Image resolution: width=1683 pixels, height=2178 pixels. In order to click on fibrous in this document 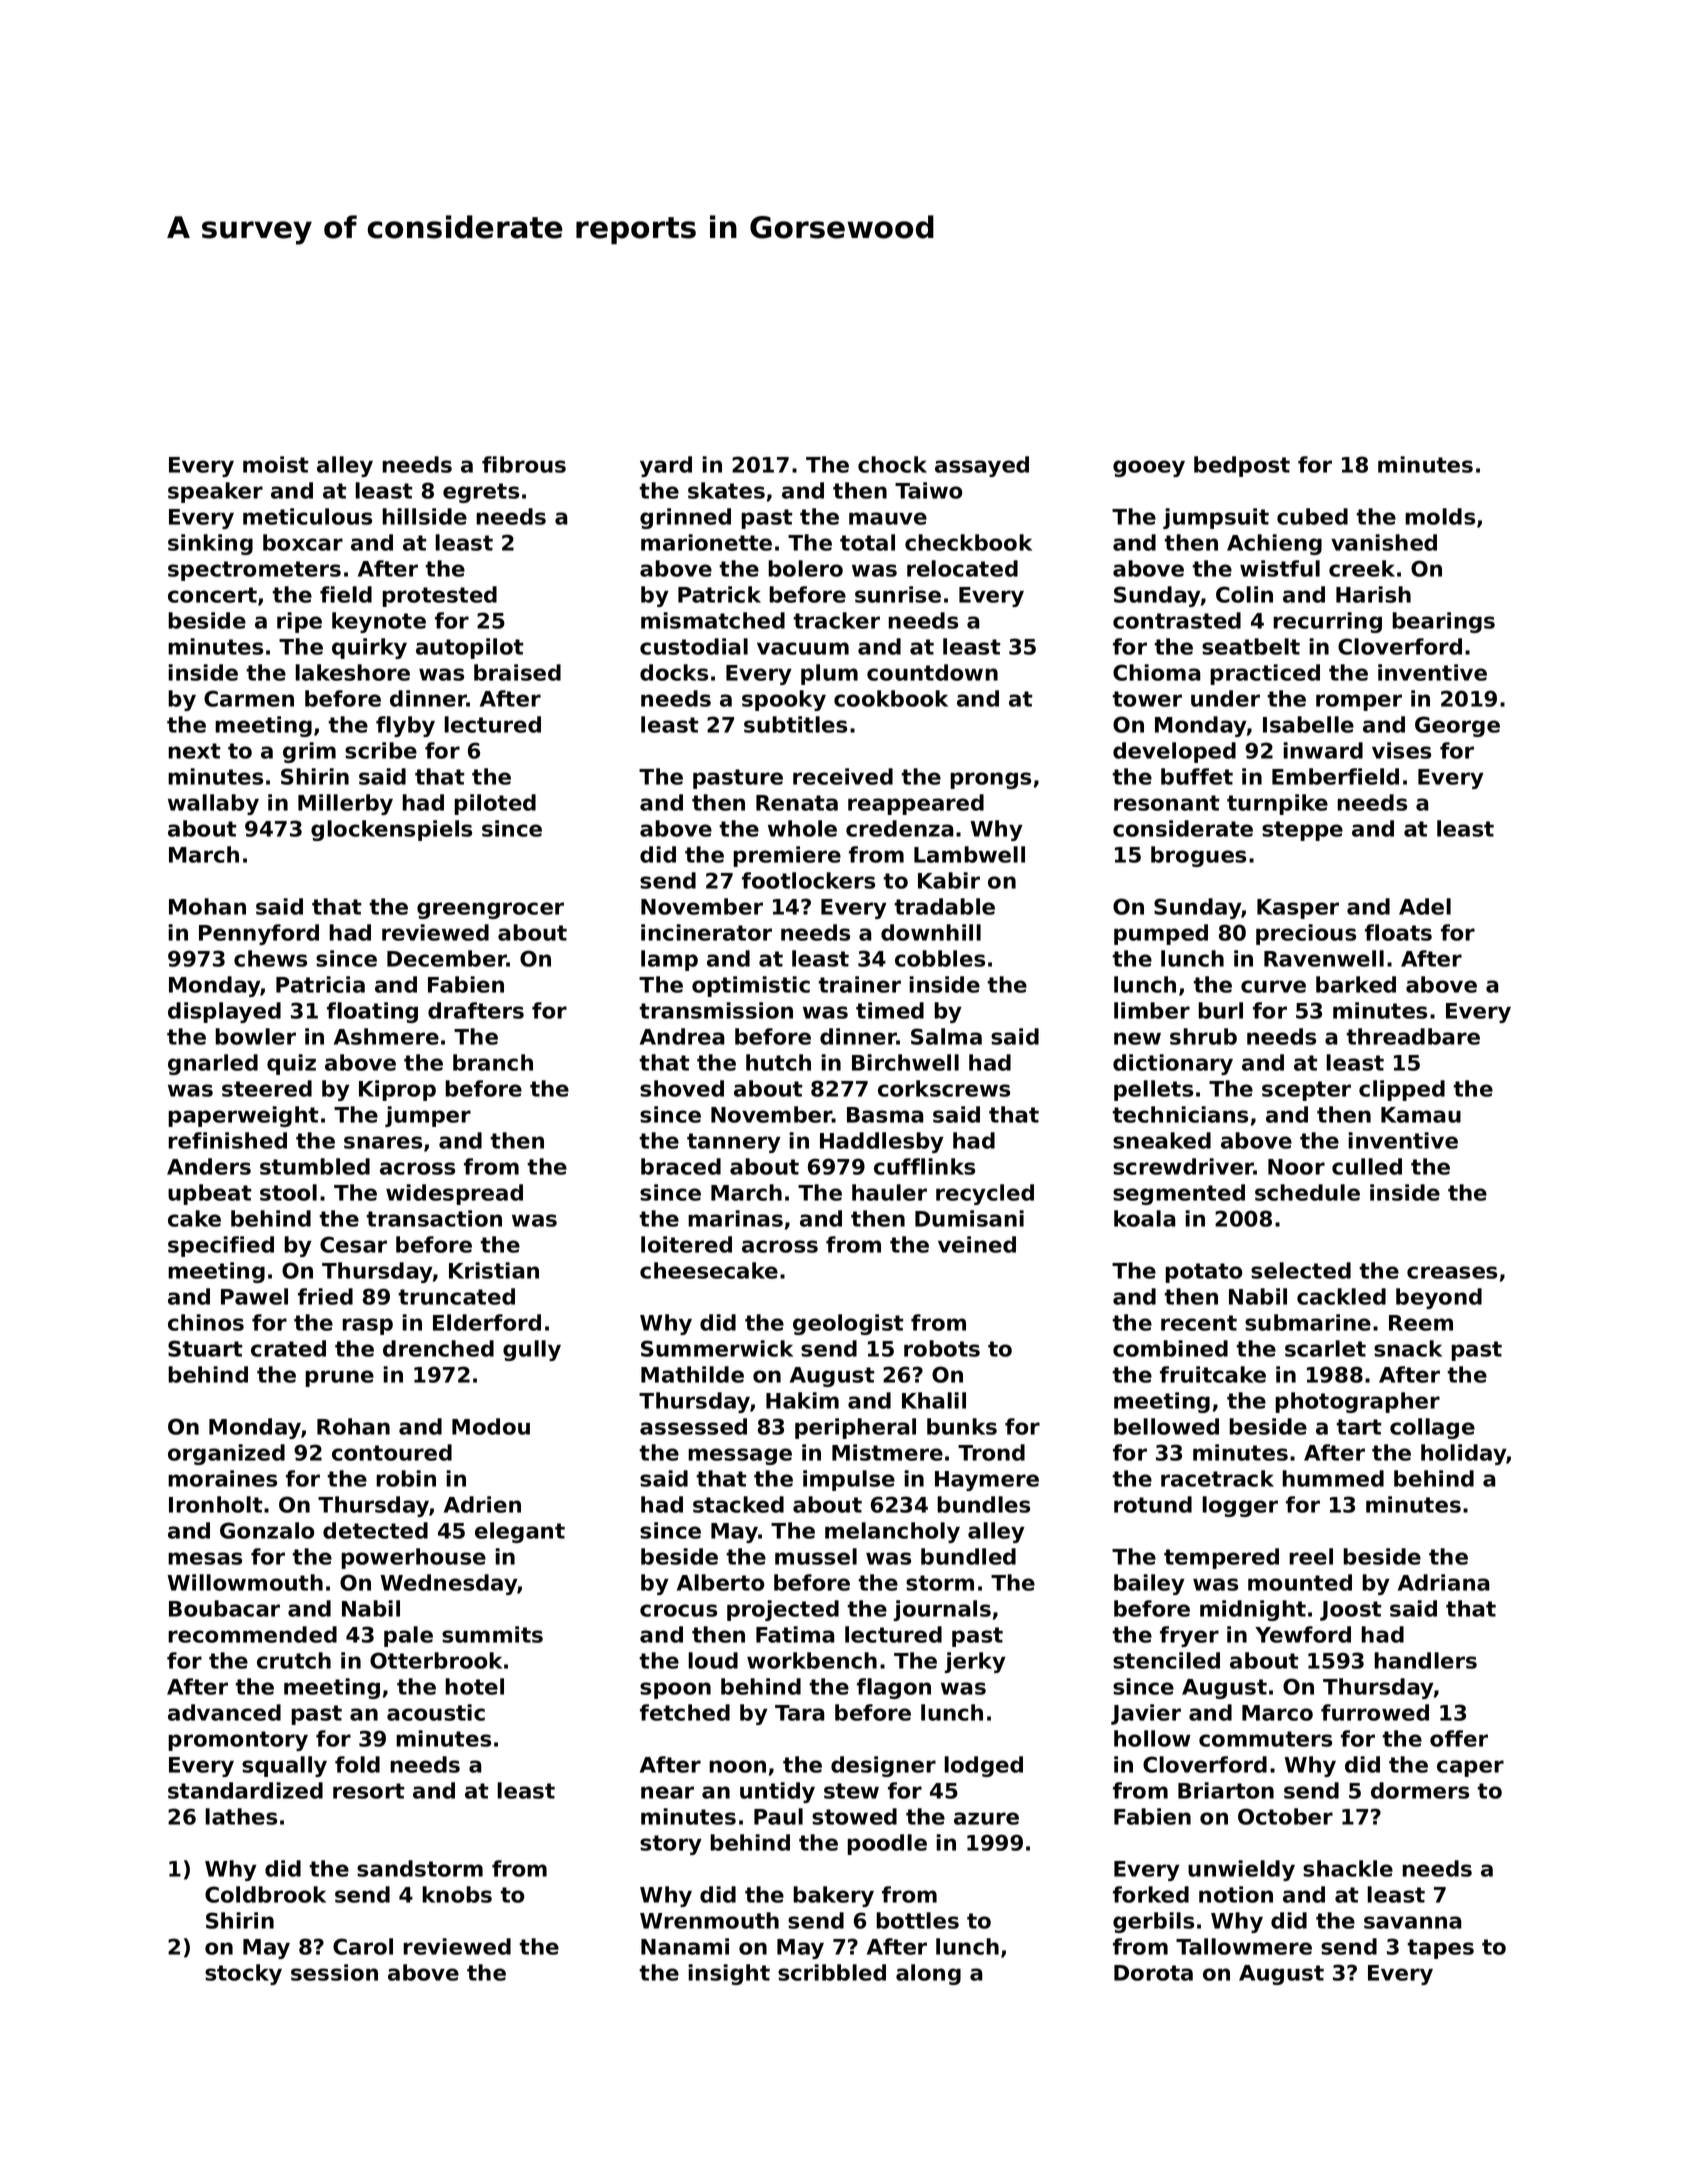, I will do `click(524, 464)`.
